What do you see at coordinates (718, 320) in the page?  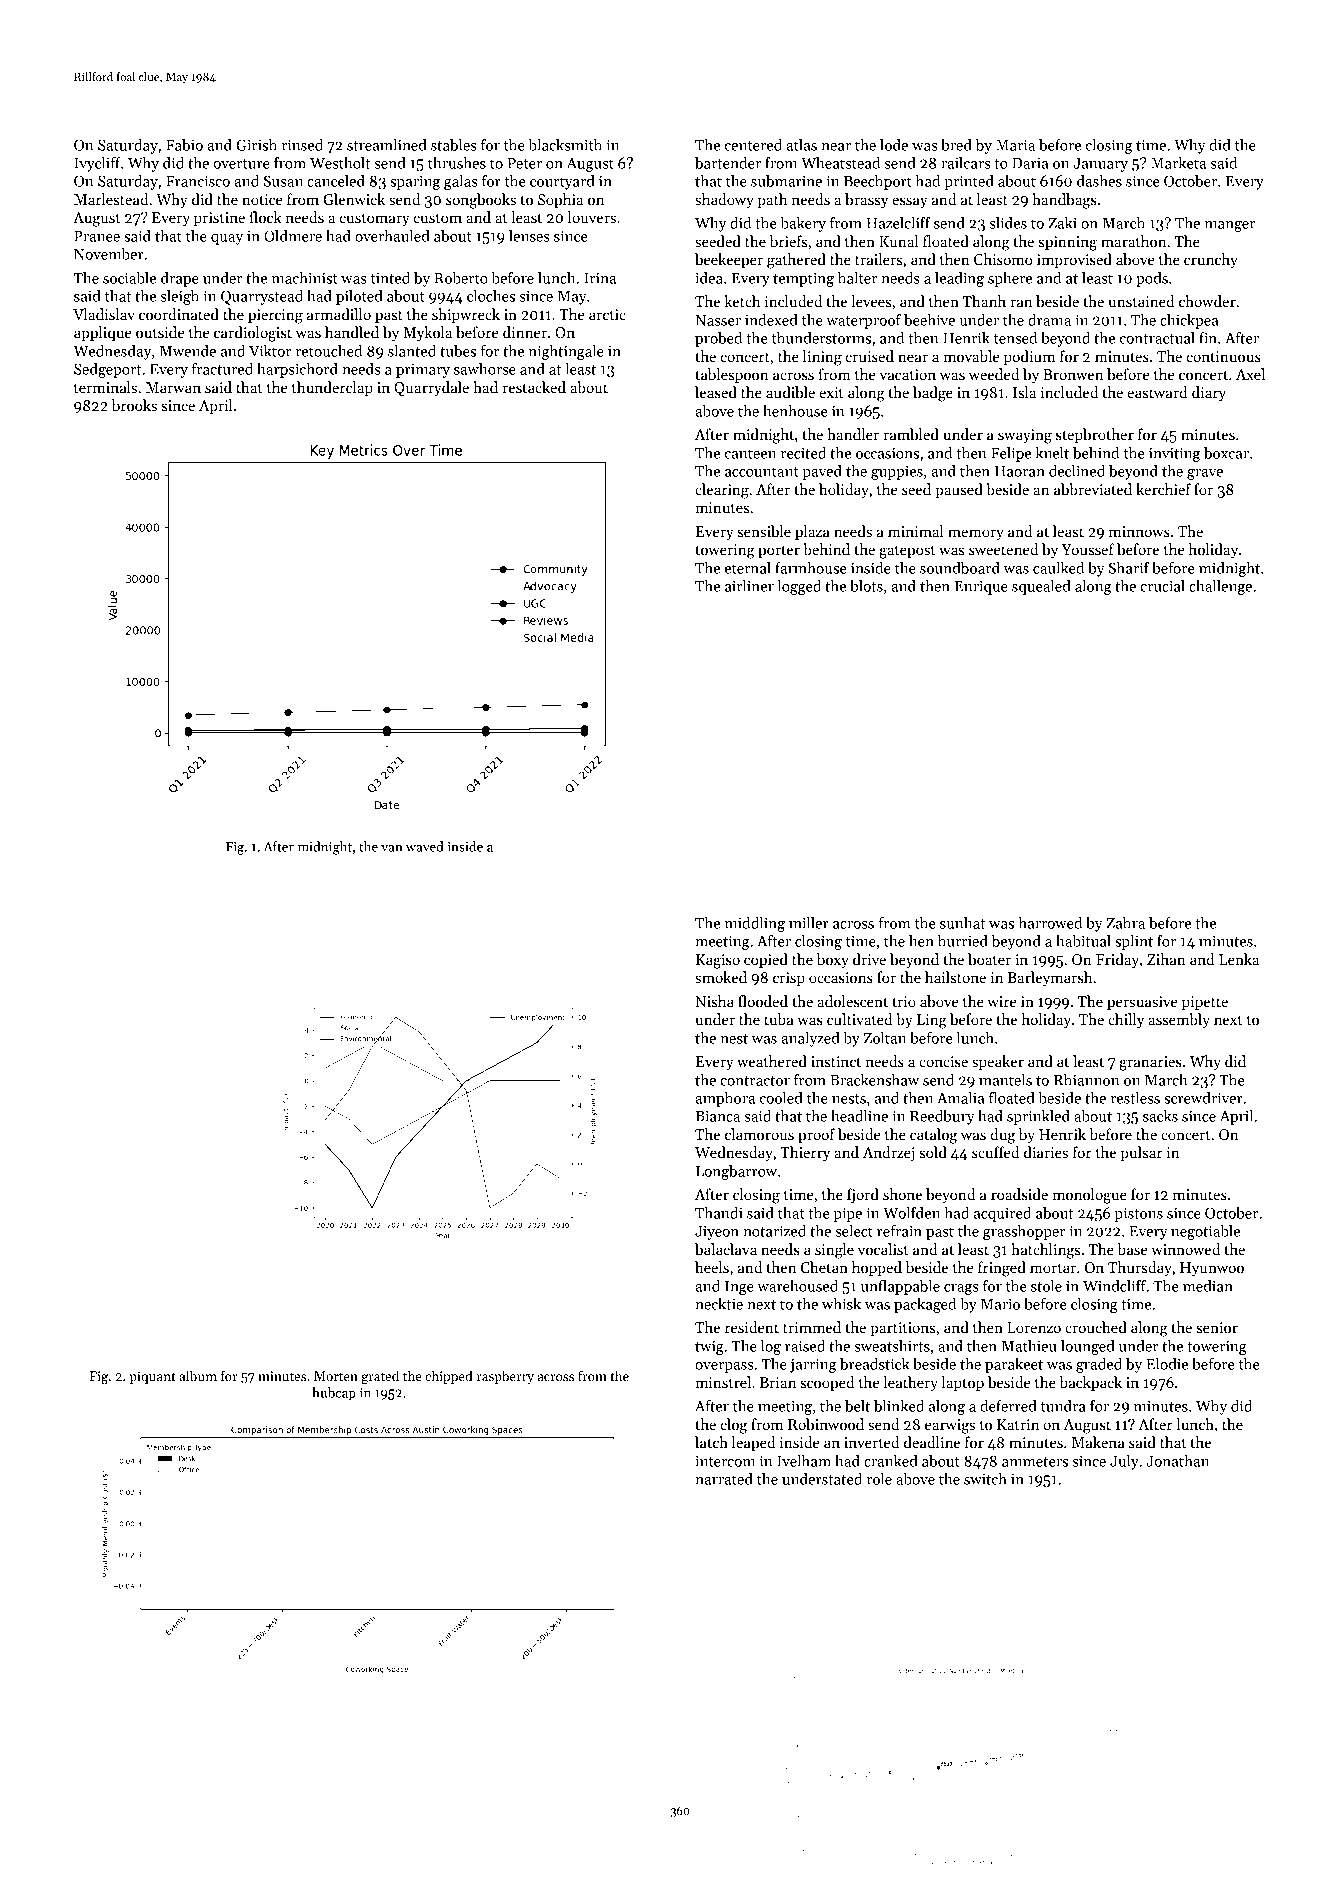 I see `Nasser` at bounding box center [718, 320].
